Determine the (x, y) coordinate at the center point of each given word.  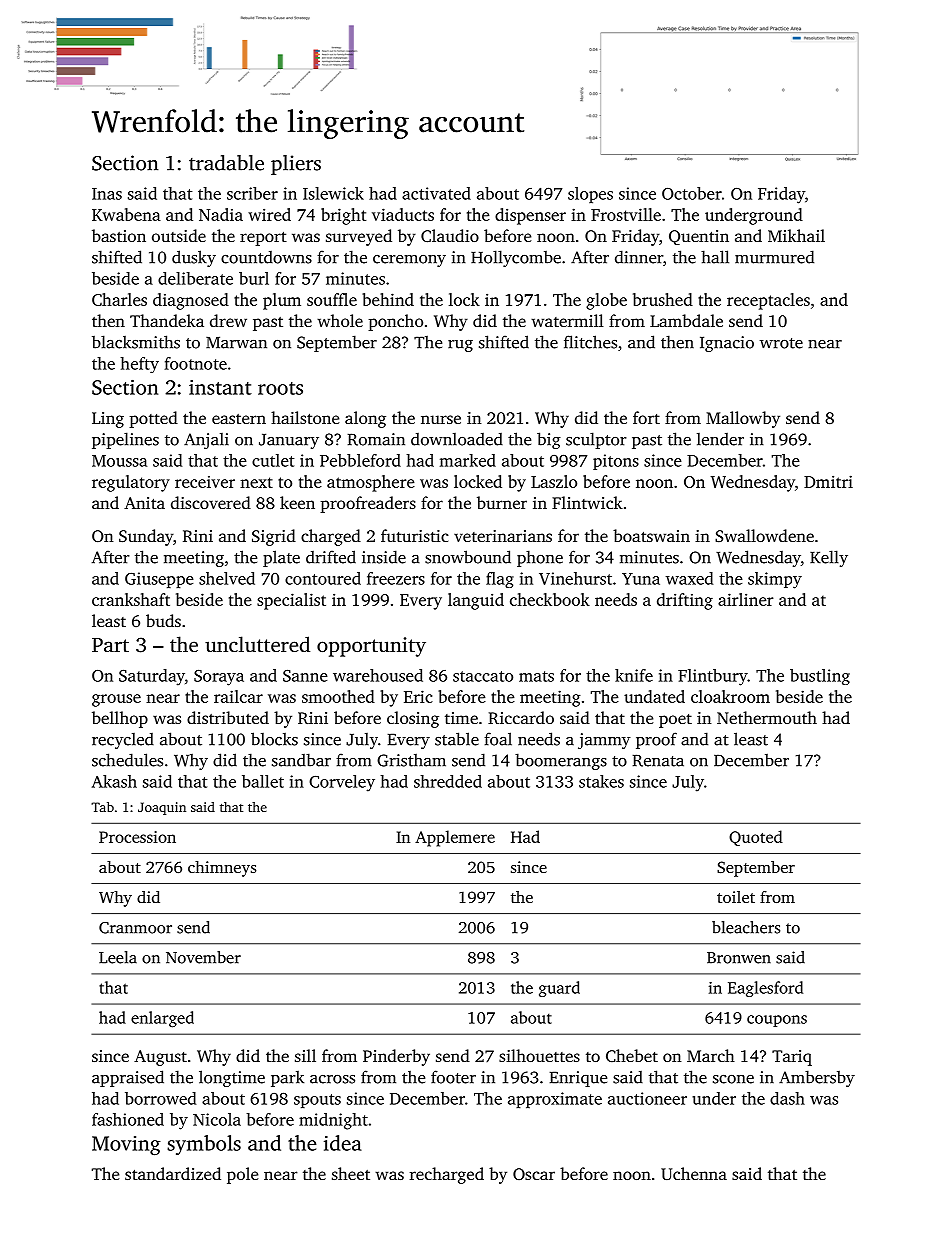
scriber (252, 193)
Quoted (756, 838)
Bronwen (739, 958)
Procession (137, 837)
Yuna (641, 579)
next (256, 482)
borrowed (160, 1098)
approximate (555, 1100)
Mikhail (796, 235)
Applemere (455, 838)
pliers (296, 165)
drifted (331, 557)
